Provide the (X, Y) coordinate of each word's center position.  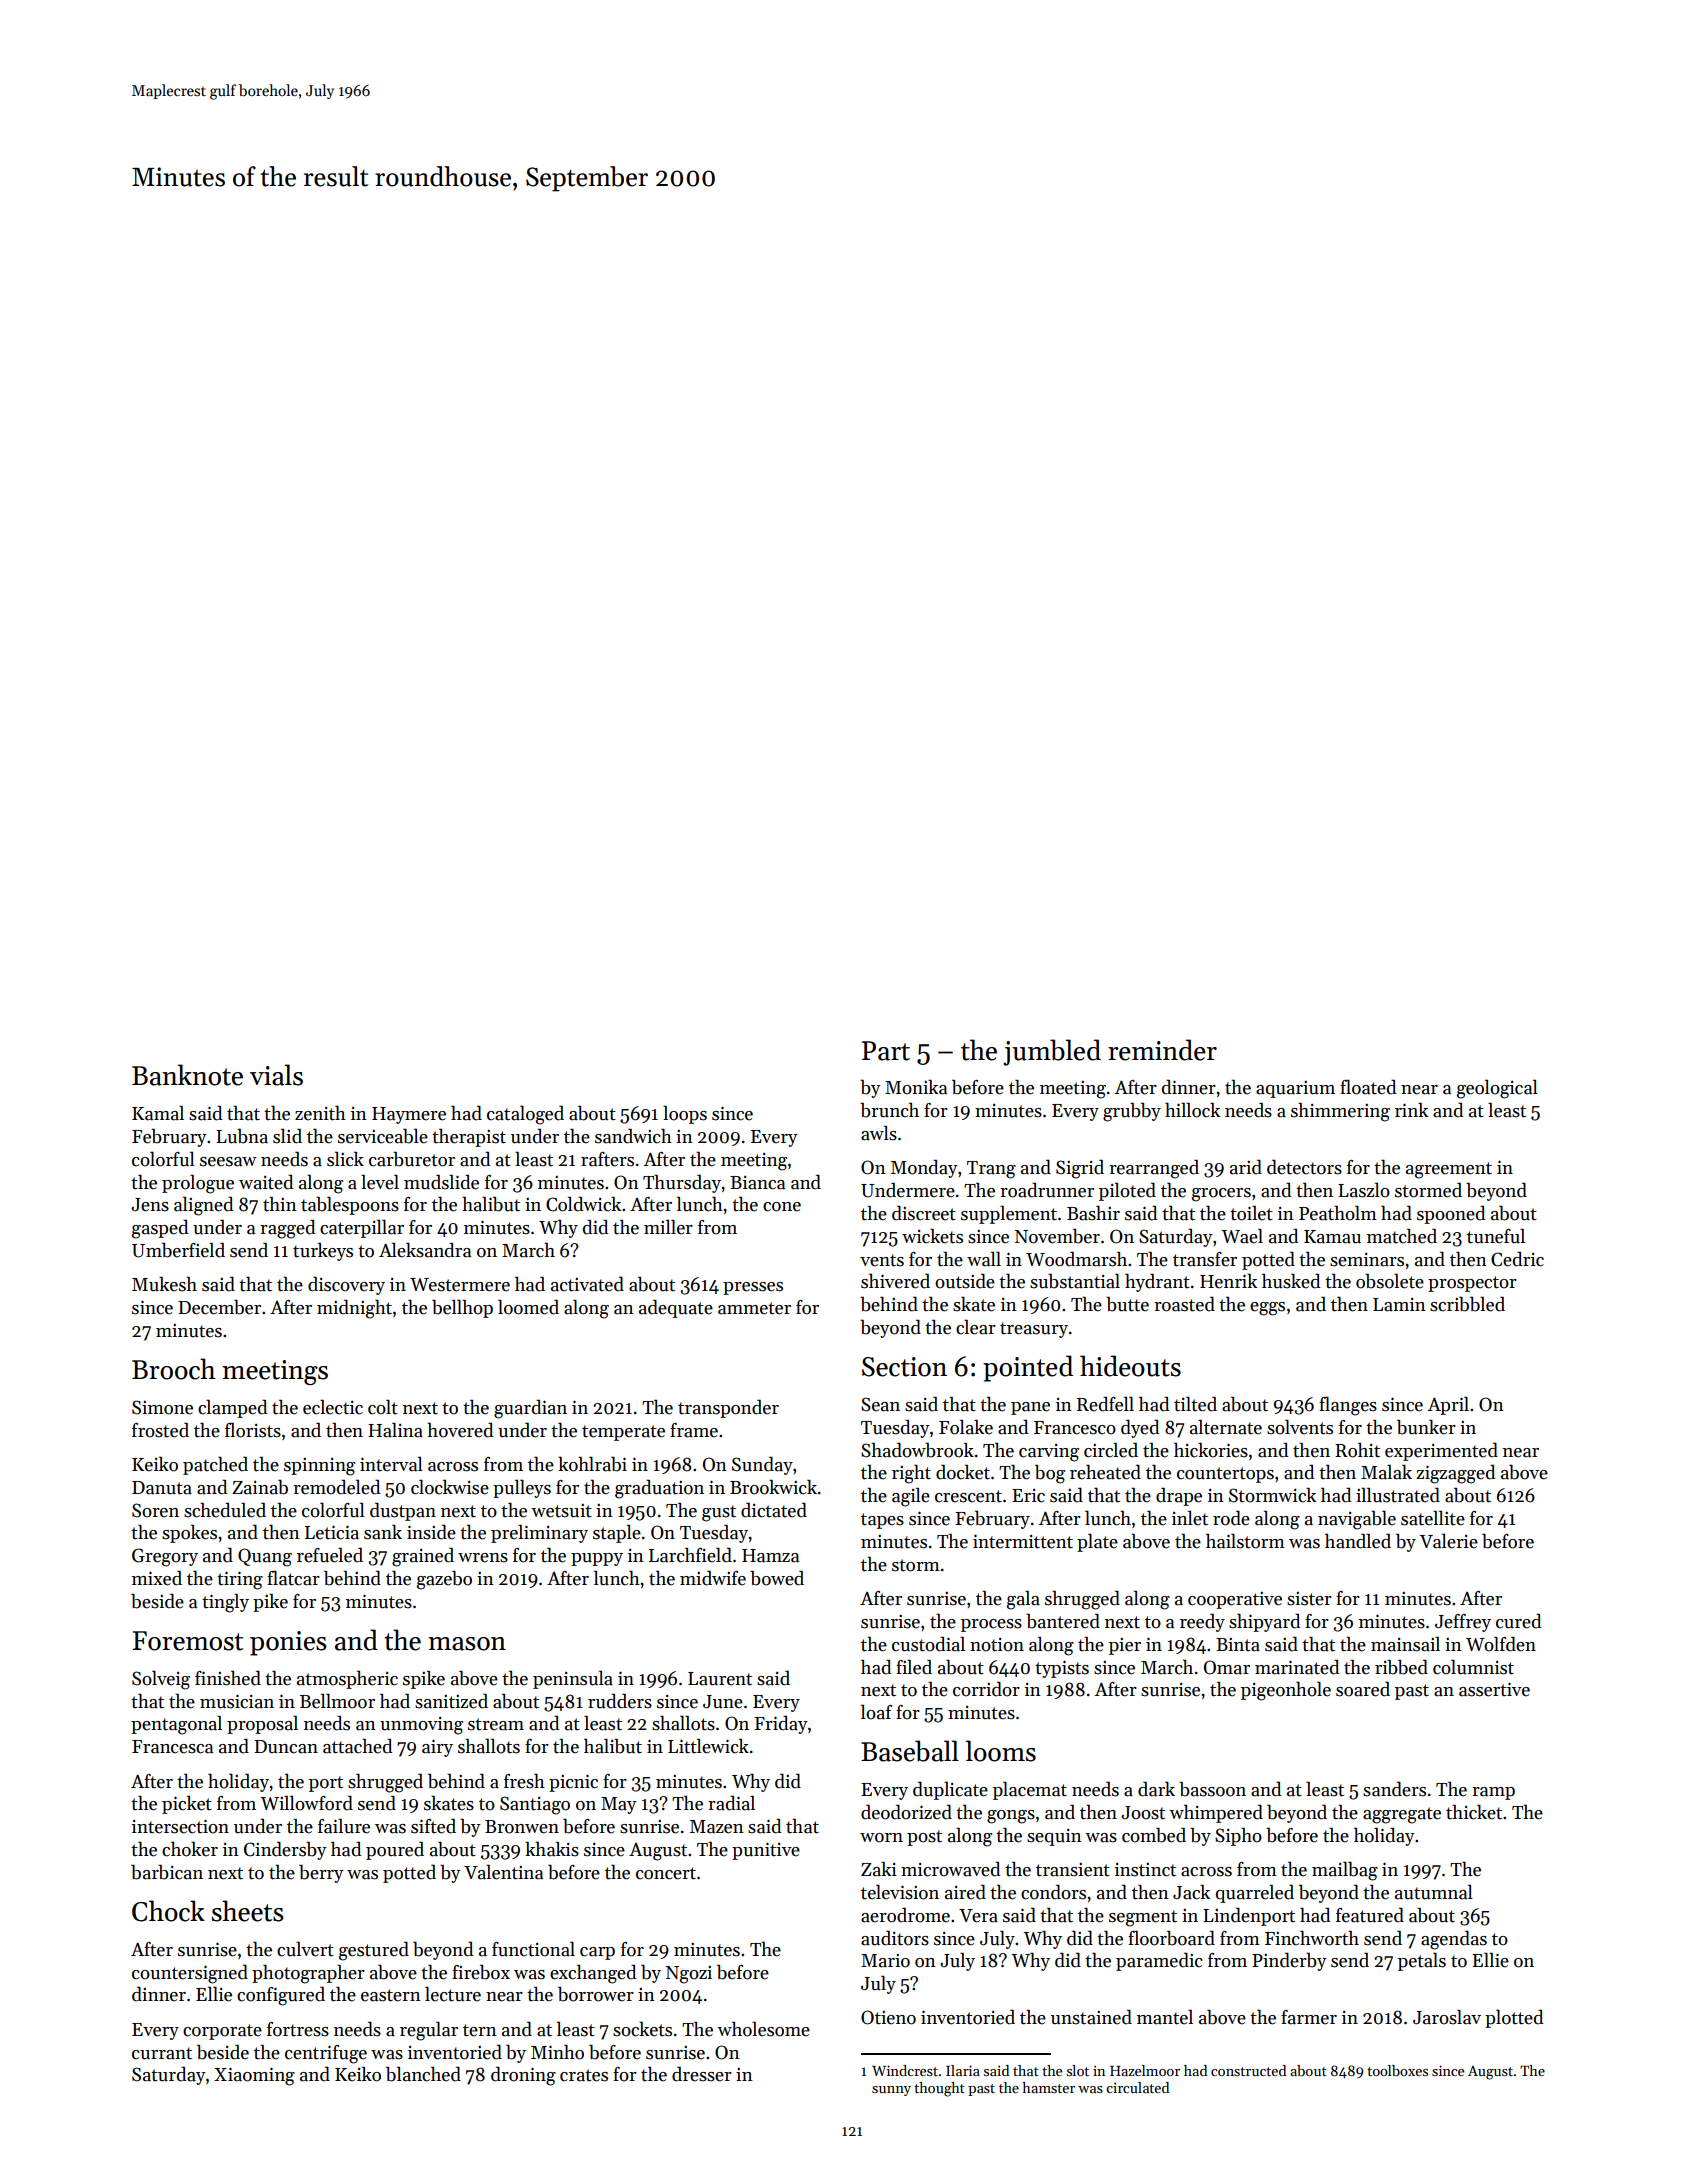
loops (685, 1114)
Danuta (162, 1488)
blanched (423, 2074)
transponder (728, 1408)
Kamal (158, 1113)
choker (190, 1849)
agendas (1454, 1940)
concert (666, 1873)
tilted (1195, 1404)
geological (1497, 1089)
